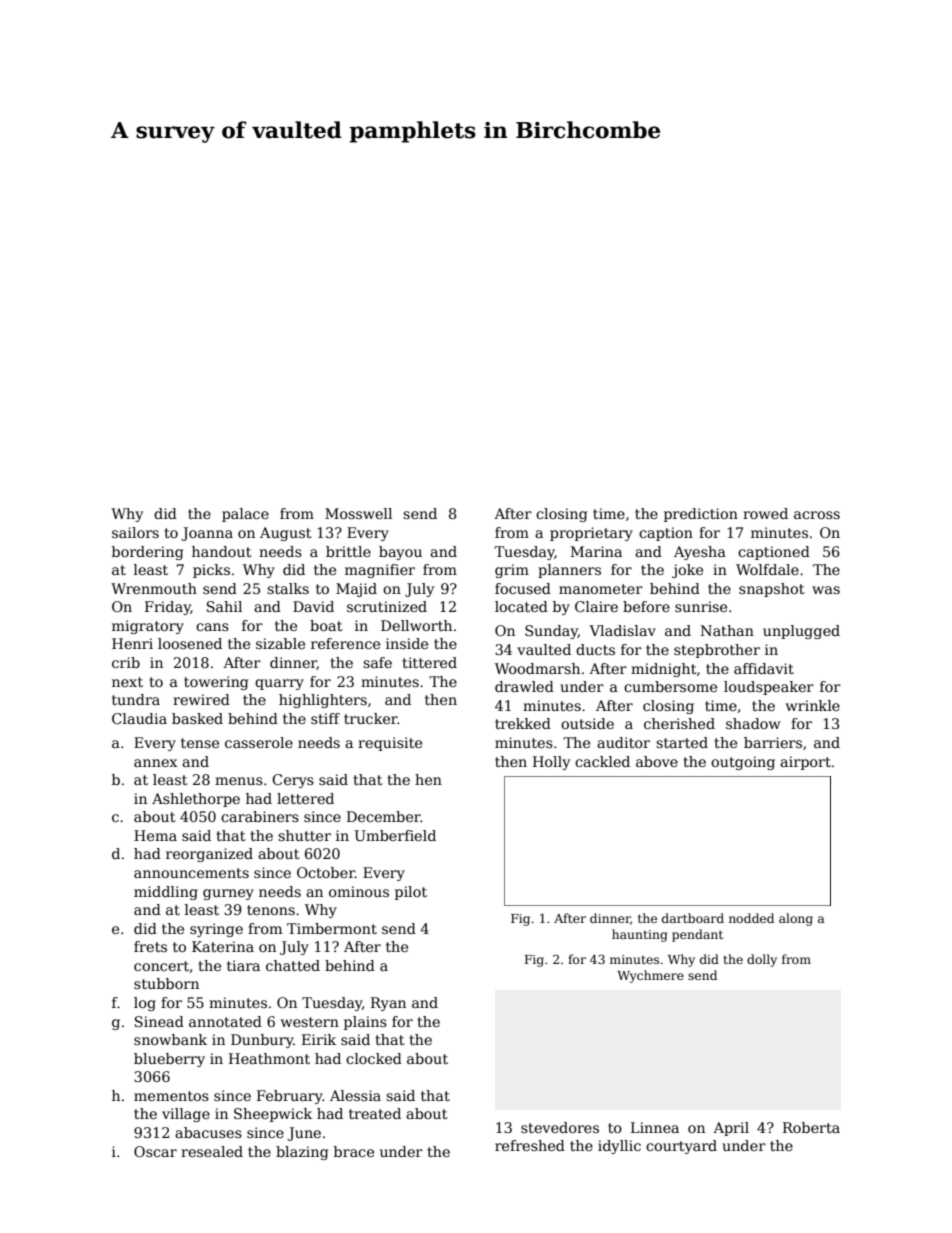 The height and width of the image is (1233, 952). Describe the element at coordinates (290, 1097) in the image. I see `February` at that location.
